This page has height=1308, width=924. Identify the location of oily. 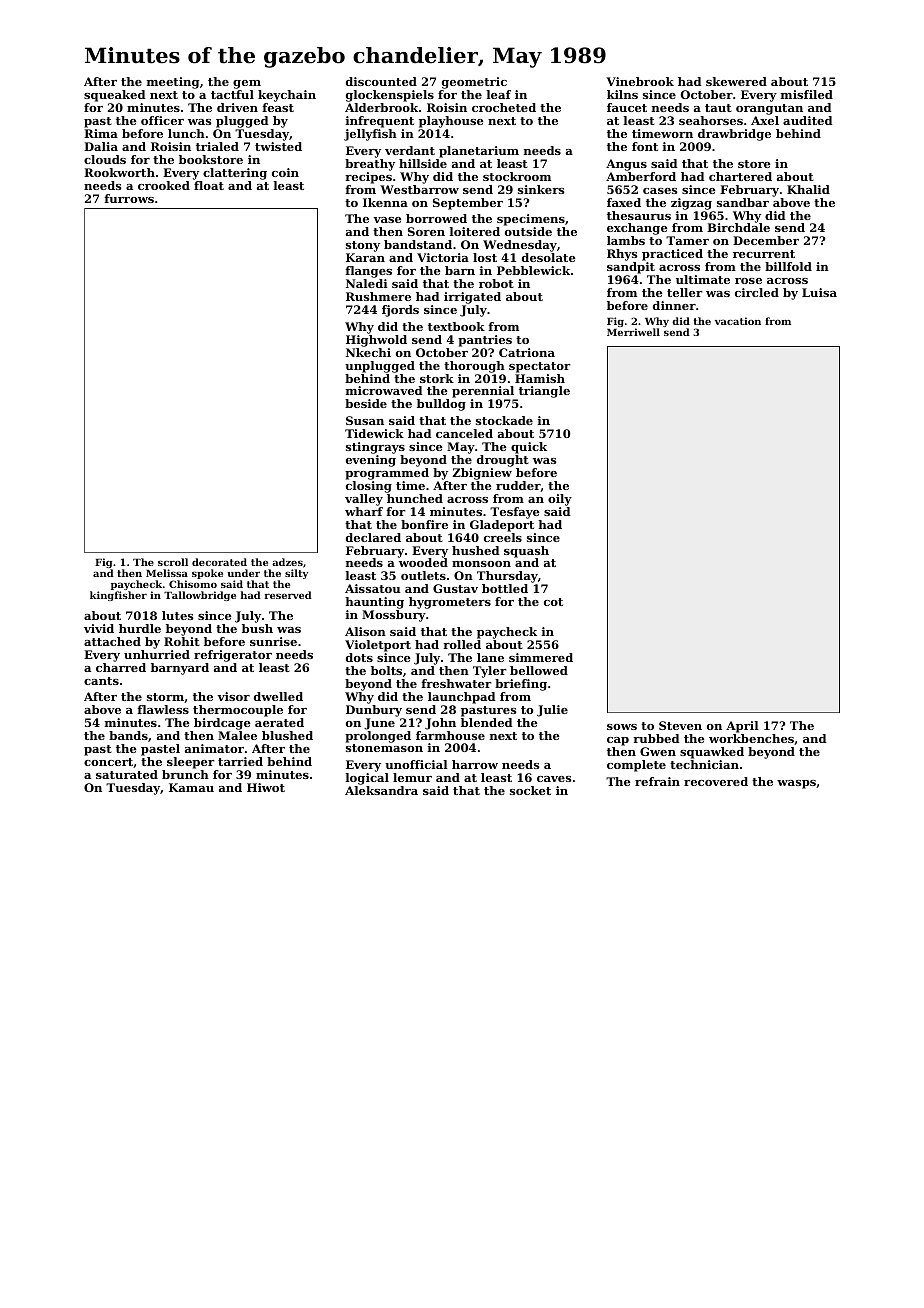
(560, 500).
